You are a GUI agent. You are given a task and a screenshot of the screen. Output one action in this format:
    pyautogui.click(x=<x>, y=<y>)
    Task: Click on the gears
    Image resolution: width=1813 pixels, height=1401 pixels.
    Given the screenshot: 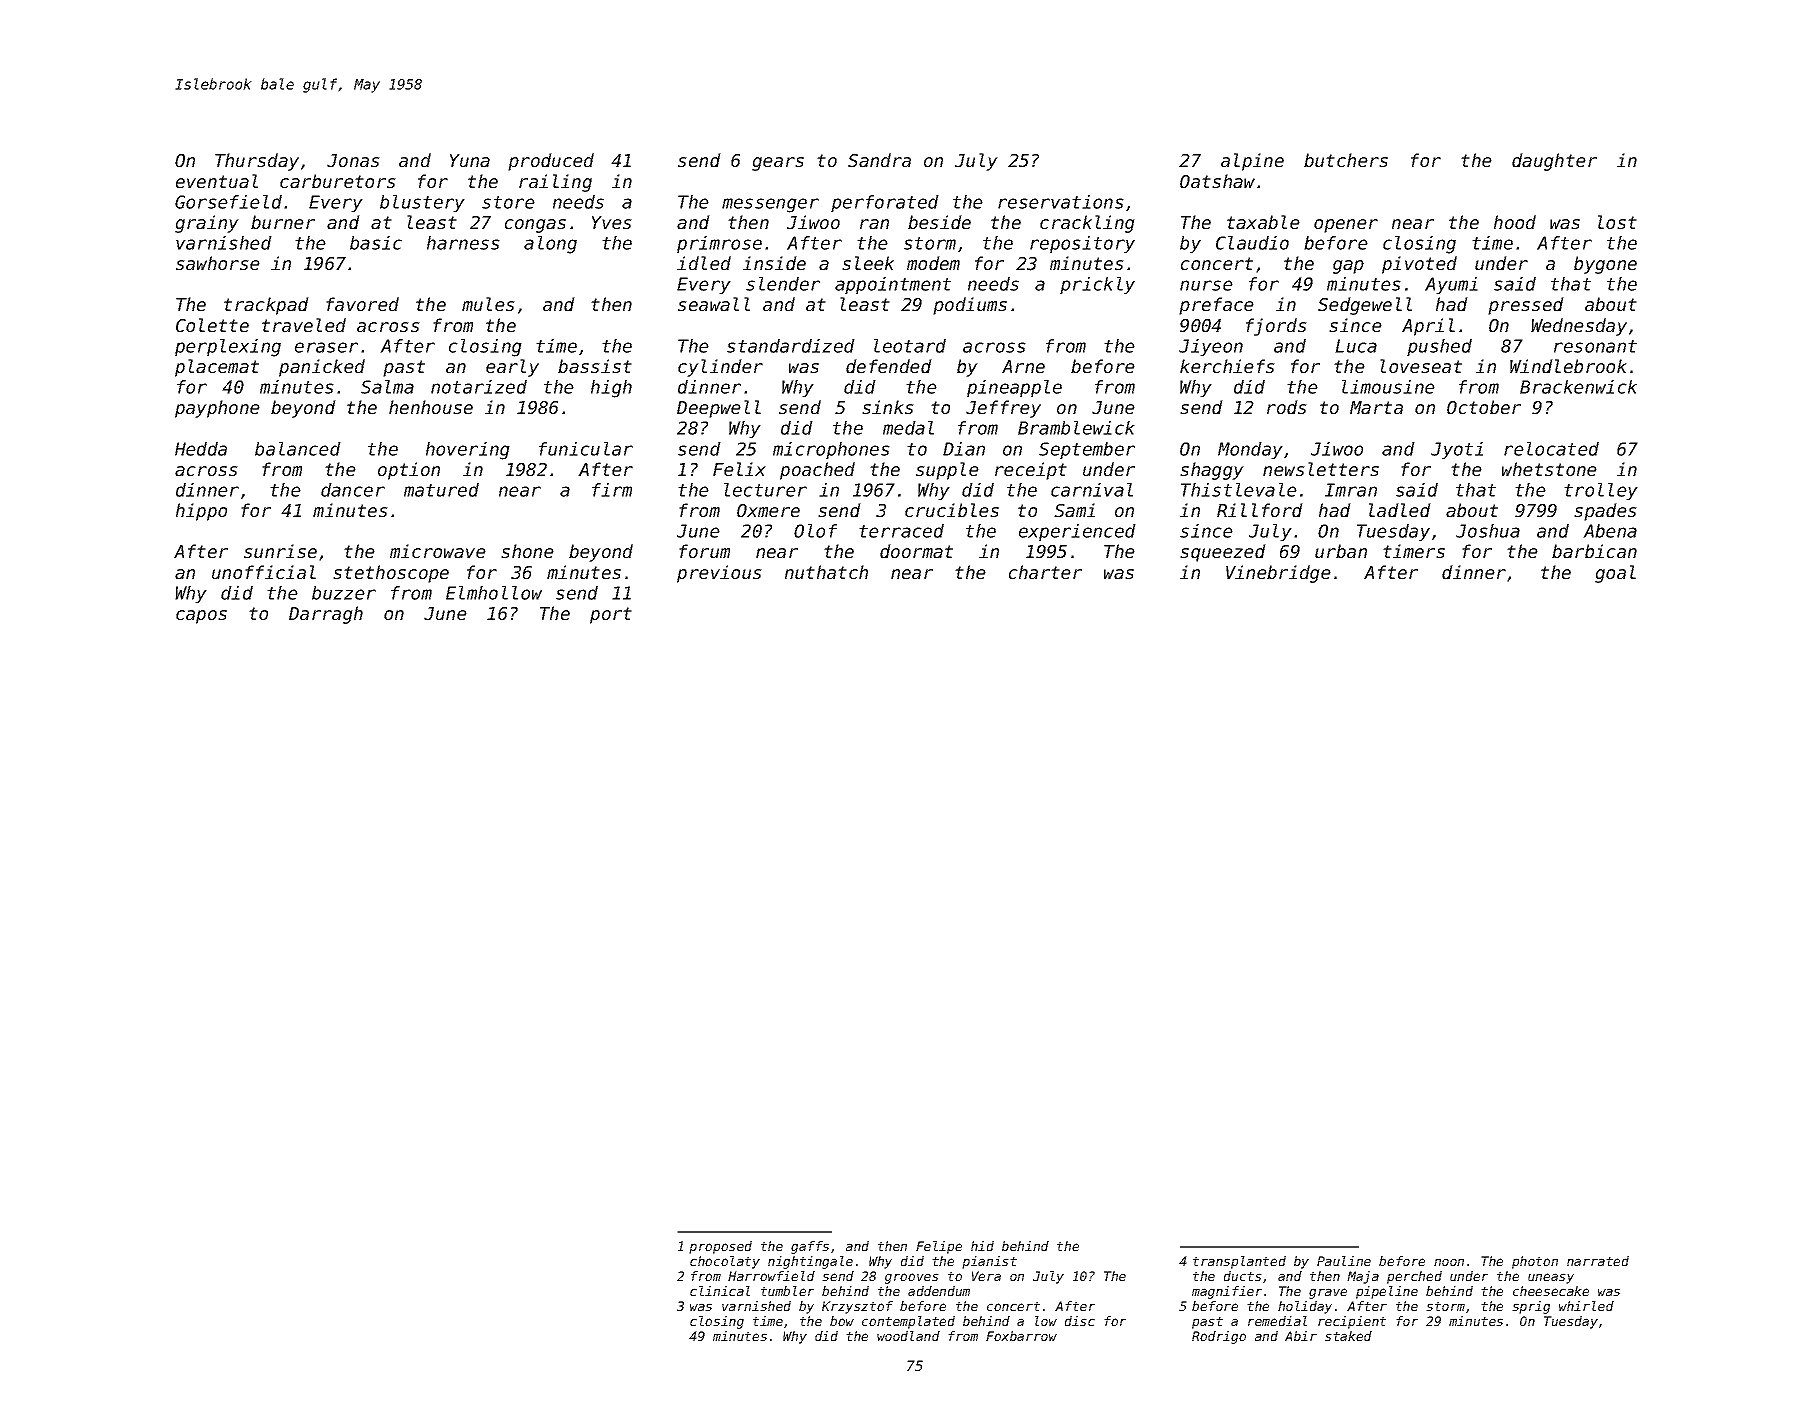 What is the action you would take?
    pyautogui.click(x=778, y=164)
